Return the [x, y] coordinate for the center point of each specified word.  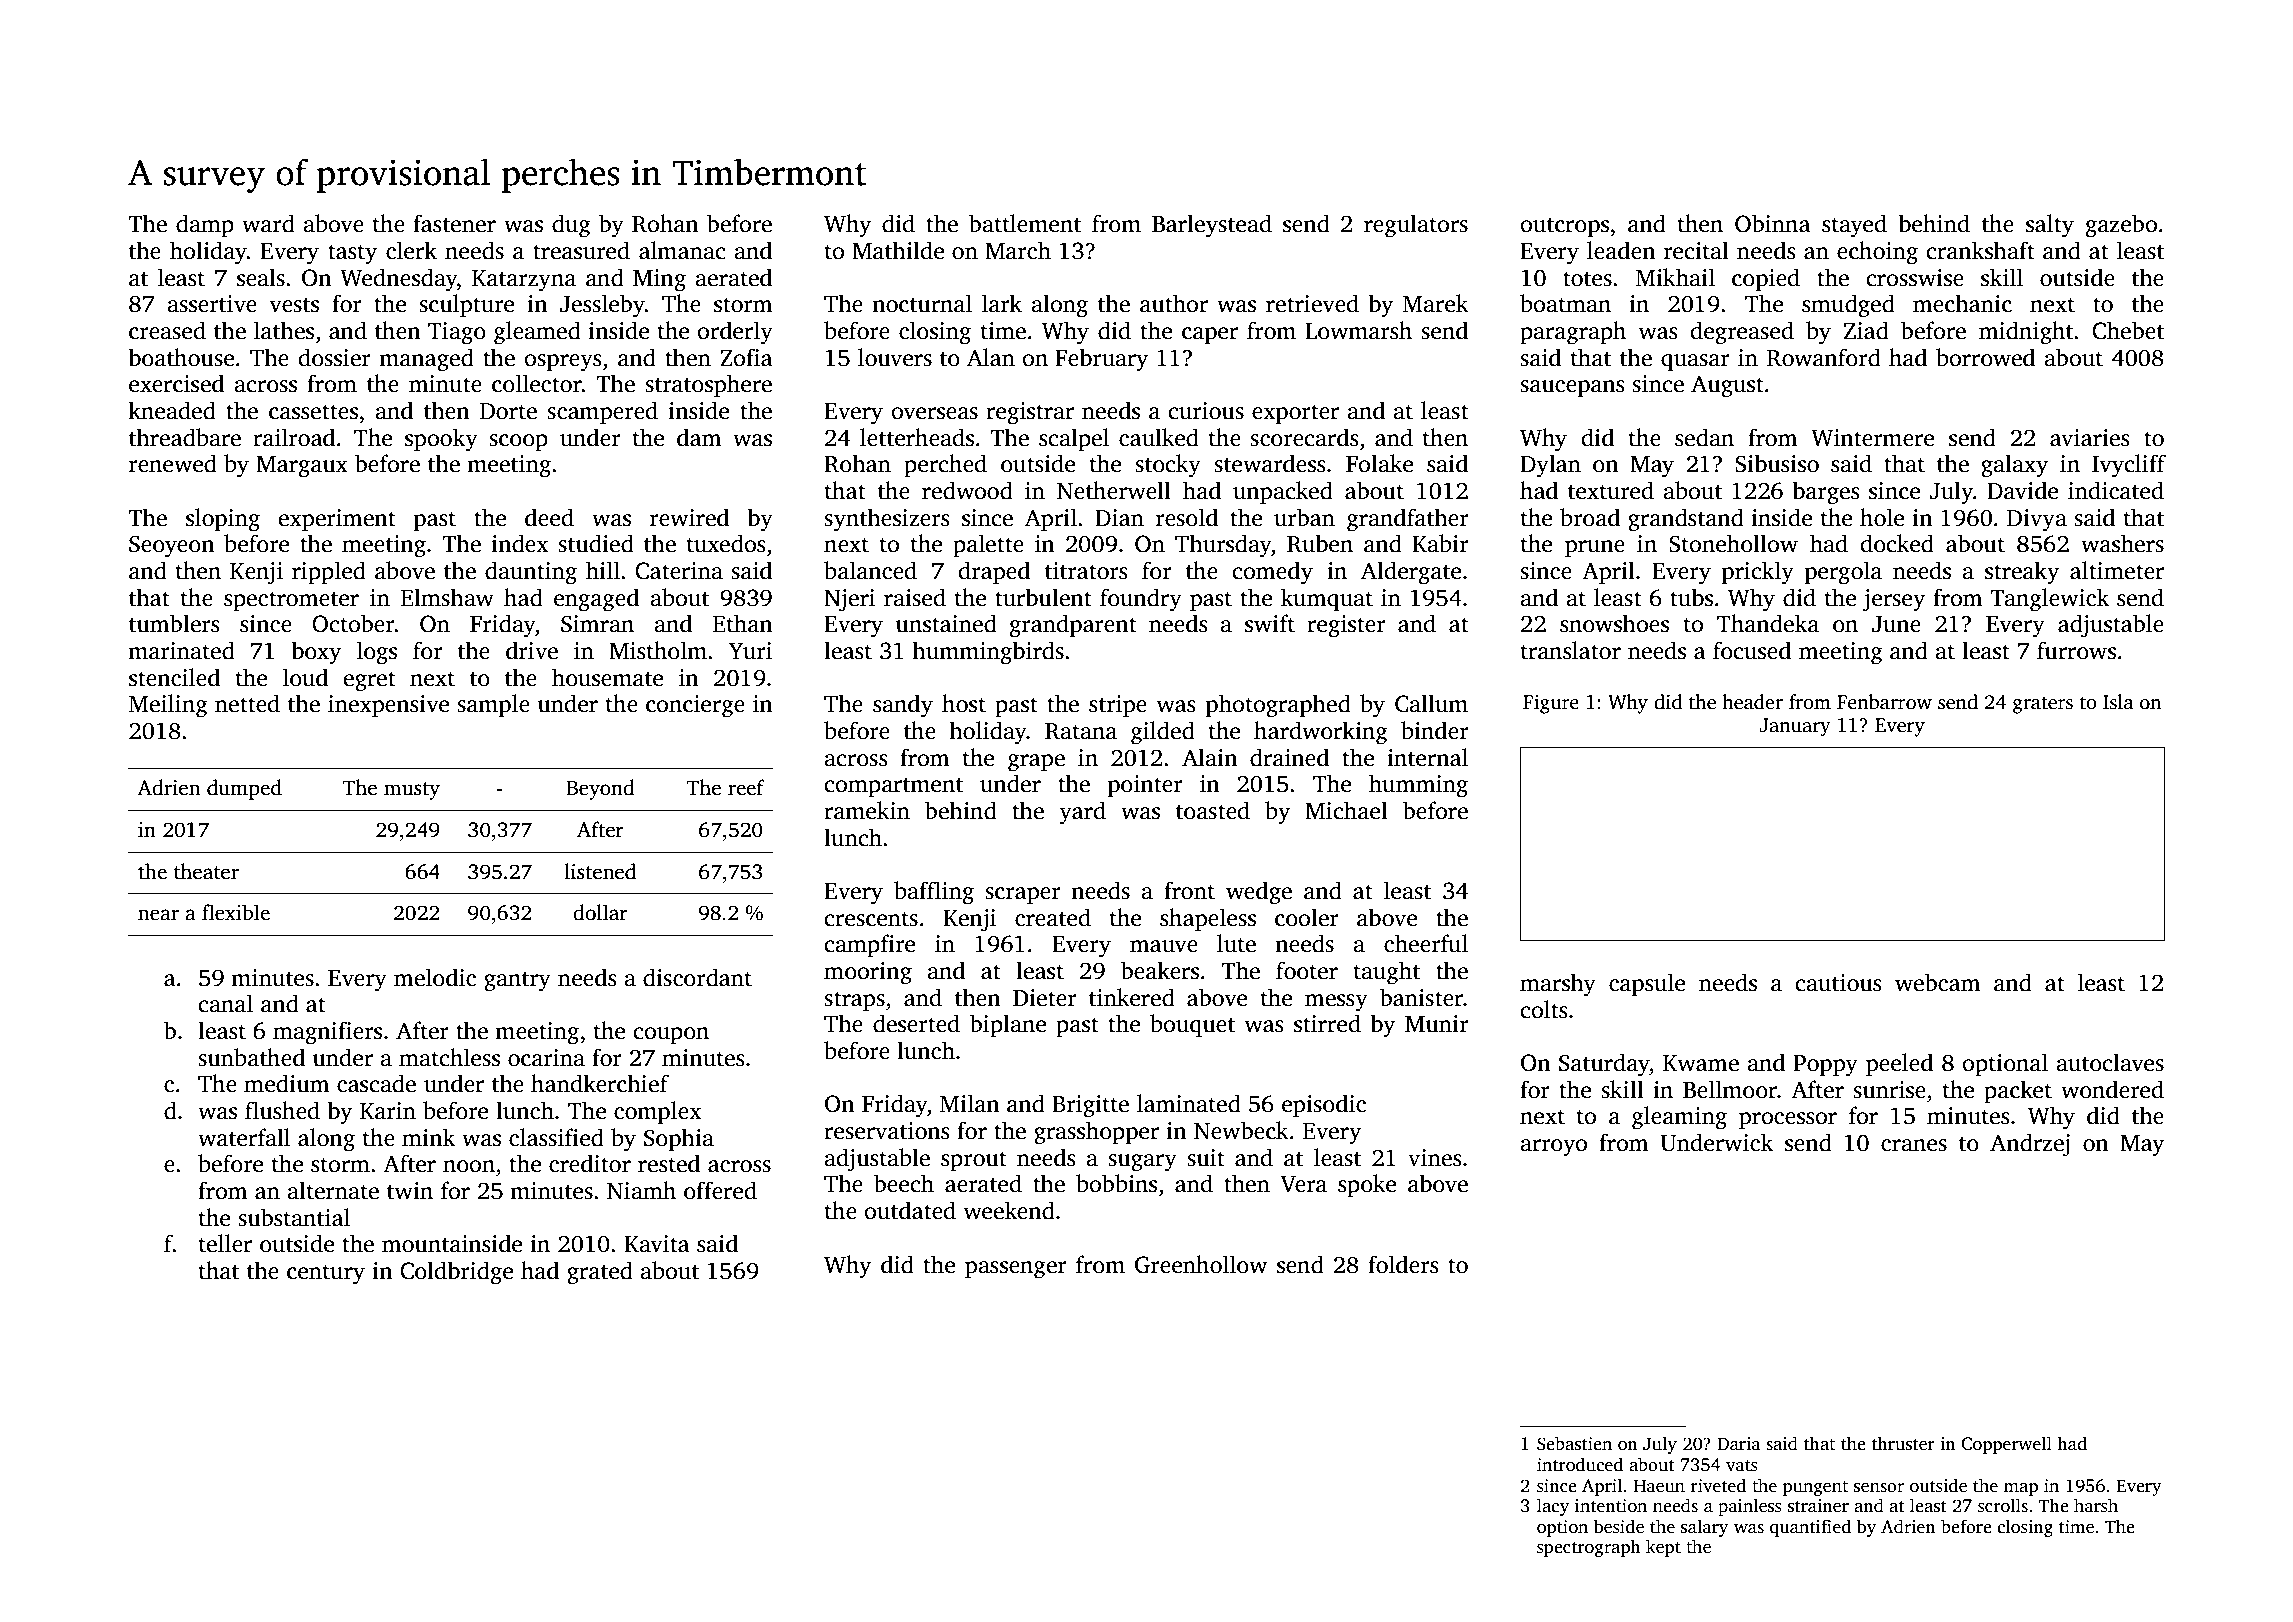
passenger [1016, 1270]
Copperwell [2006, 1445]
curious [1206, 411]
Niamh [641, 1190]
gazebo [2121, 226]
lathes [284, 330]
